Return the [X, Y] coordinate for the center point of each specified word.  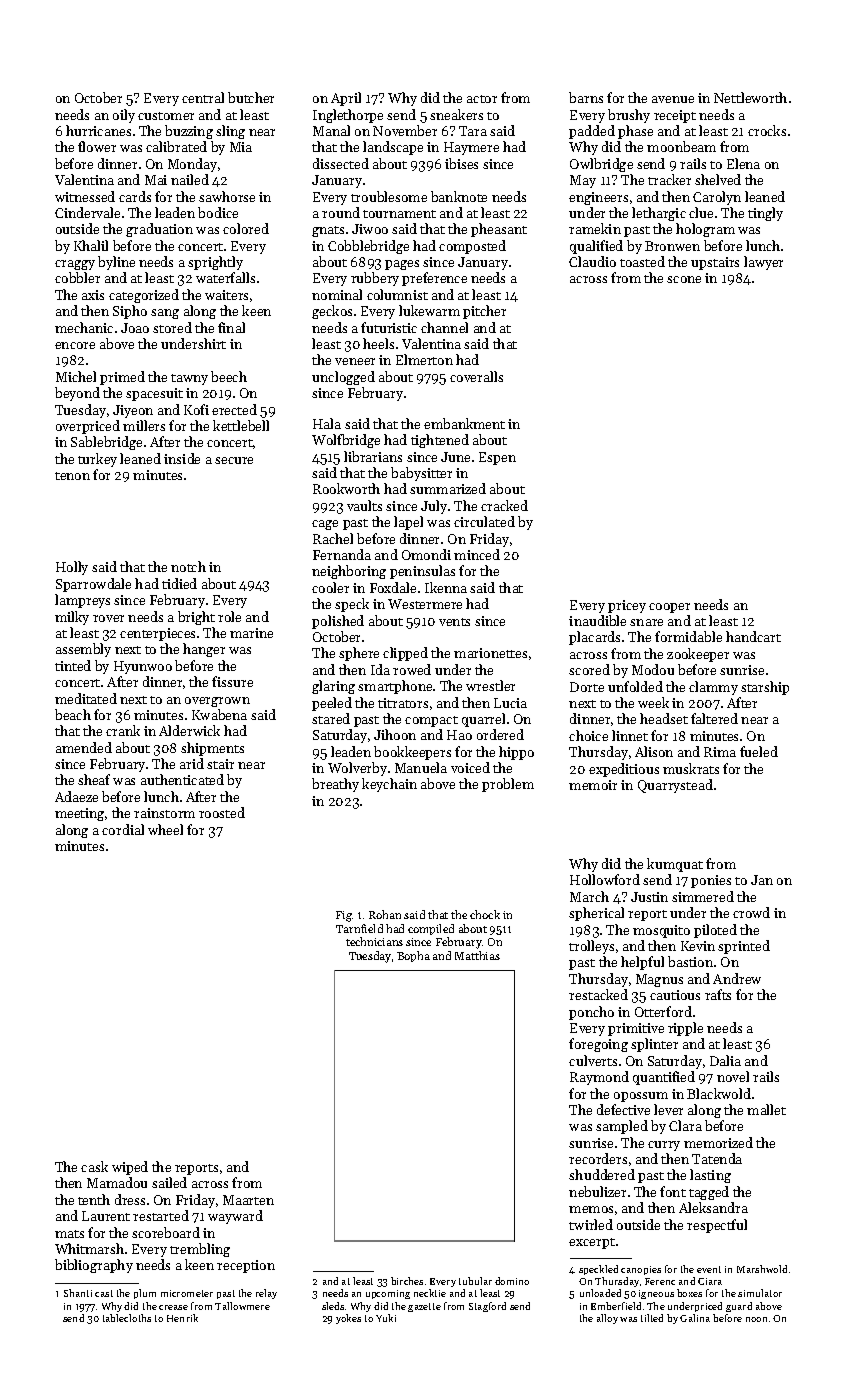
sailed [169, 1182]
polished [338, 622]
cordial [123, 829]
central [203, 97]
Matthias [477, 955]
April [346, 99]
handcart [753, 636]
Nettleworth [750, 97]
